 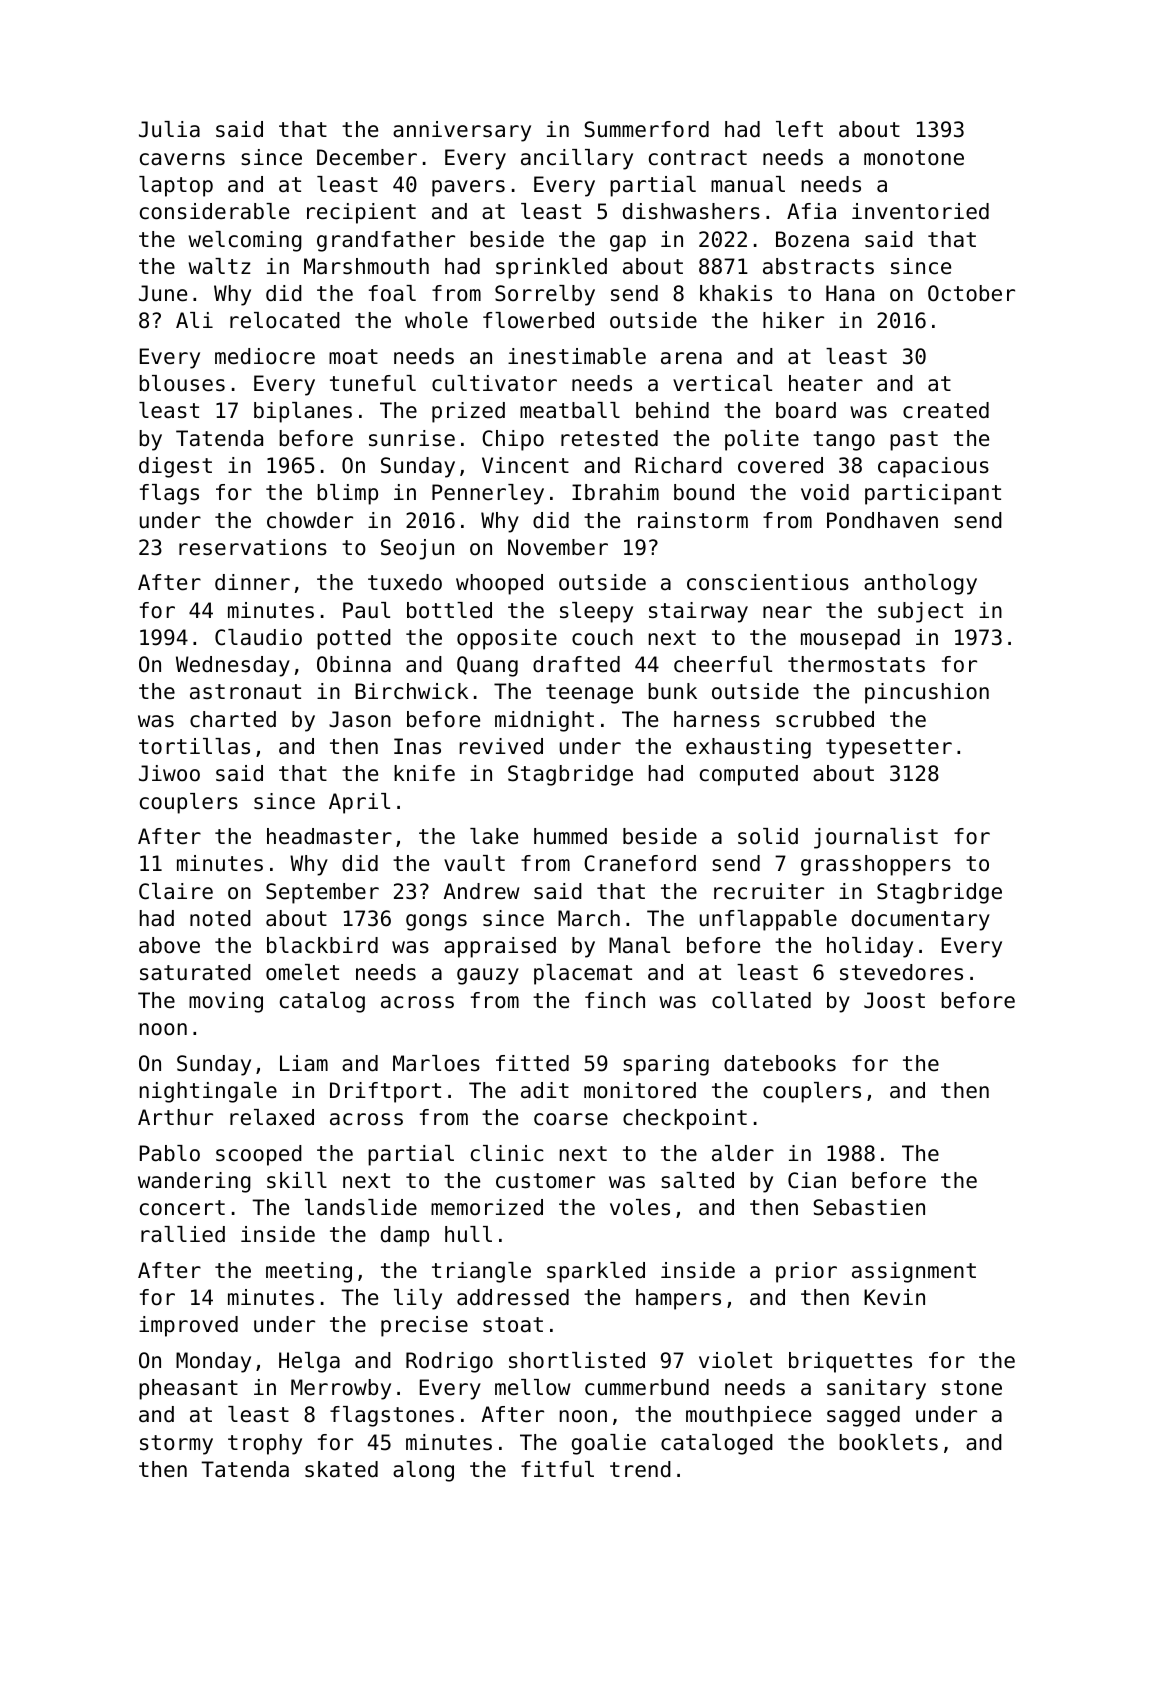 What do you see at coordinates (341, 1469) in the image?
I see `skated` at bounding box center [341, 1469].
